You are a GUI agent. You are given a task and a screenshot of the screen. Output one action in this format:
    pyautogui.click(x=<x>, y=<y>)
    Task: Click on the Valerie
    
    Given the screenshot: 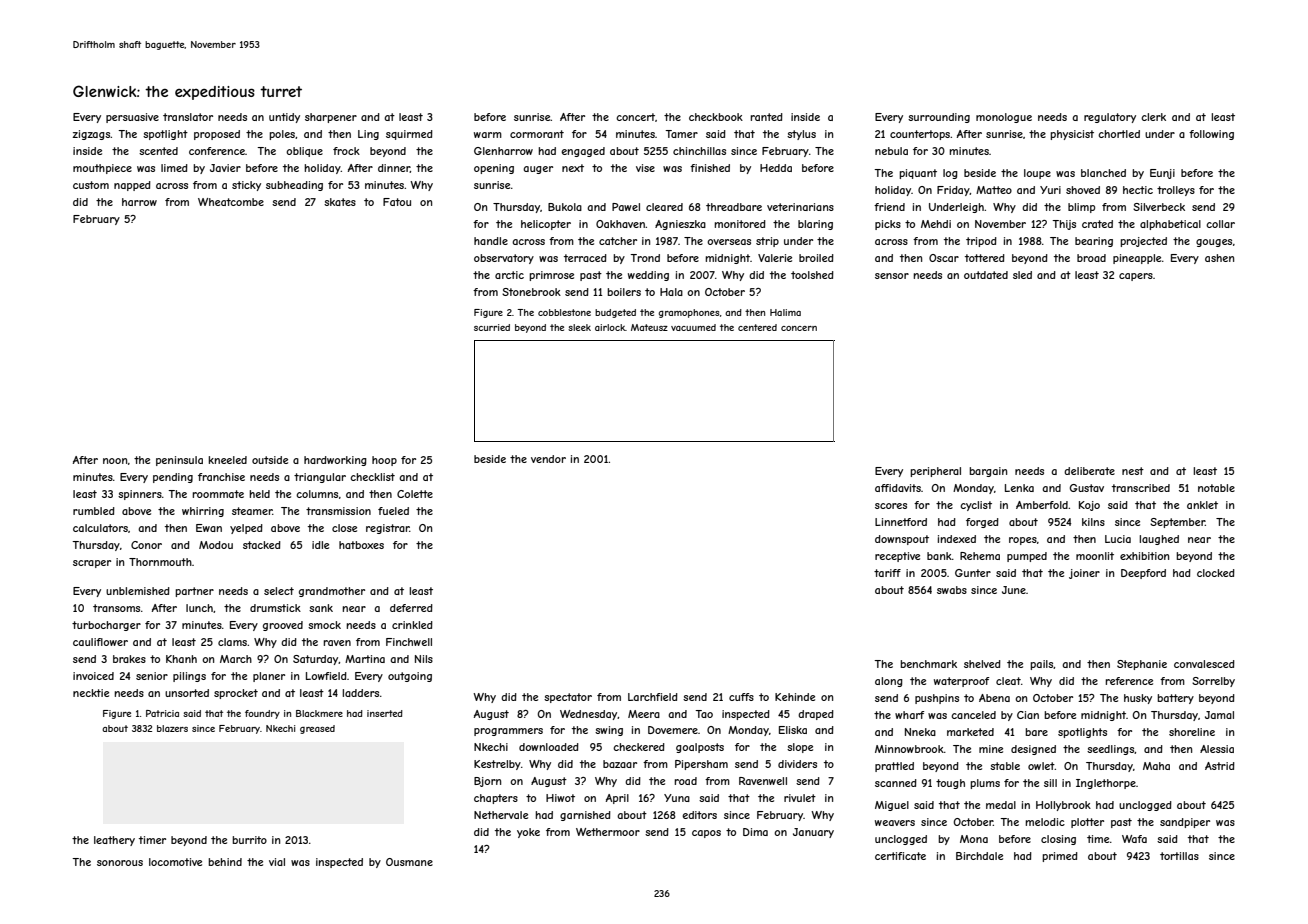 What is the action you would take?
    pyautogui.click(x=775, y=258)
